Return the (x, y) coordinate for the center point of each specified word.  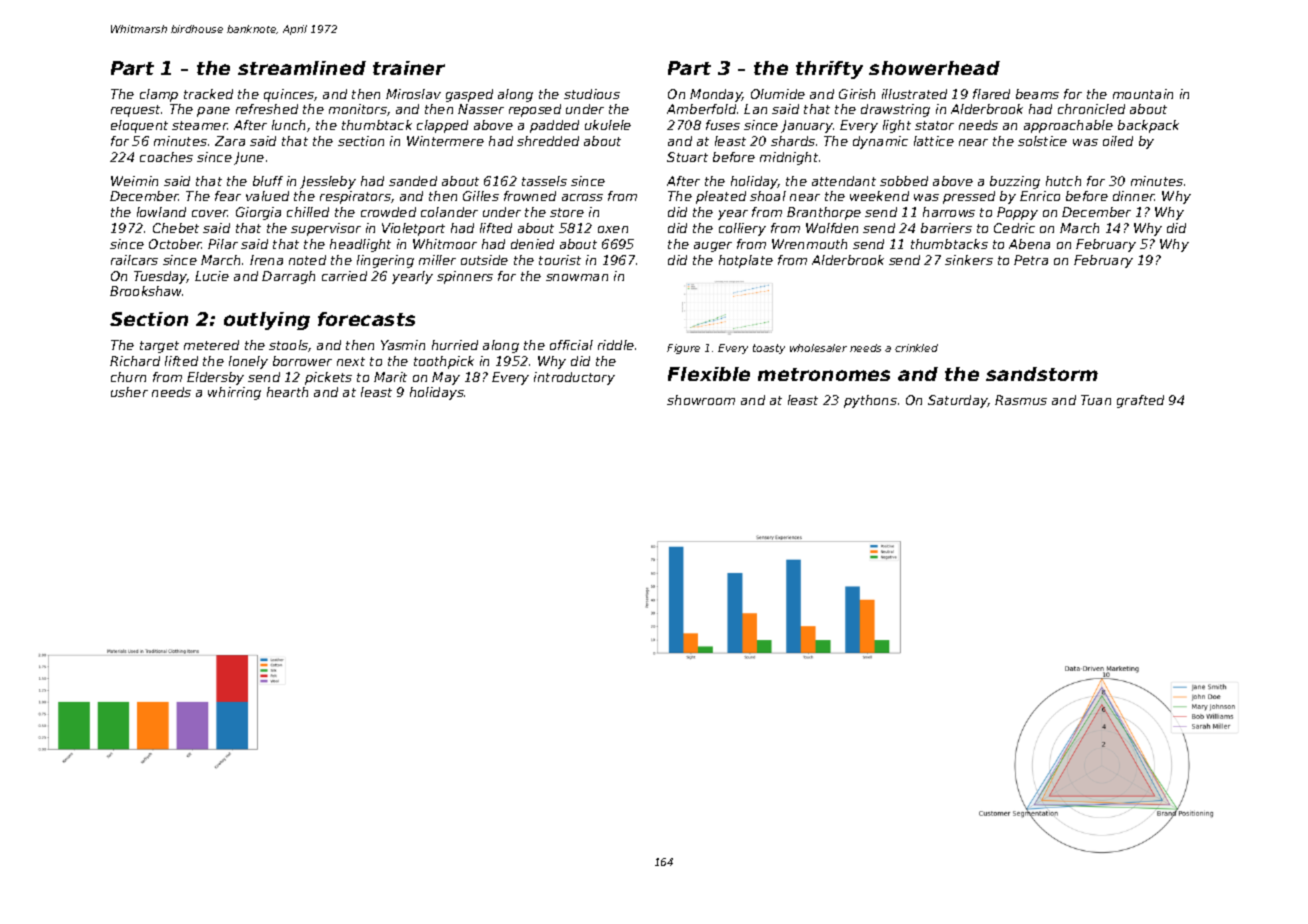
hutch (1063, 181)
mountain (1143, 94)
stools (288, 345)
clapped (442, 126)
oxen (613, 229)
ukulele (608, 125)
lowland (161, 212)
